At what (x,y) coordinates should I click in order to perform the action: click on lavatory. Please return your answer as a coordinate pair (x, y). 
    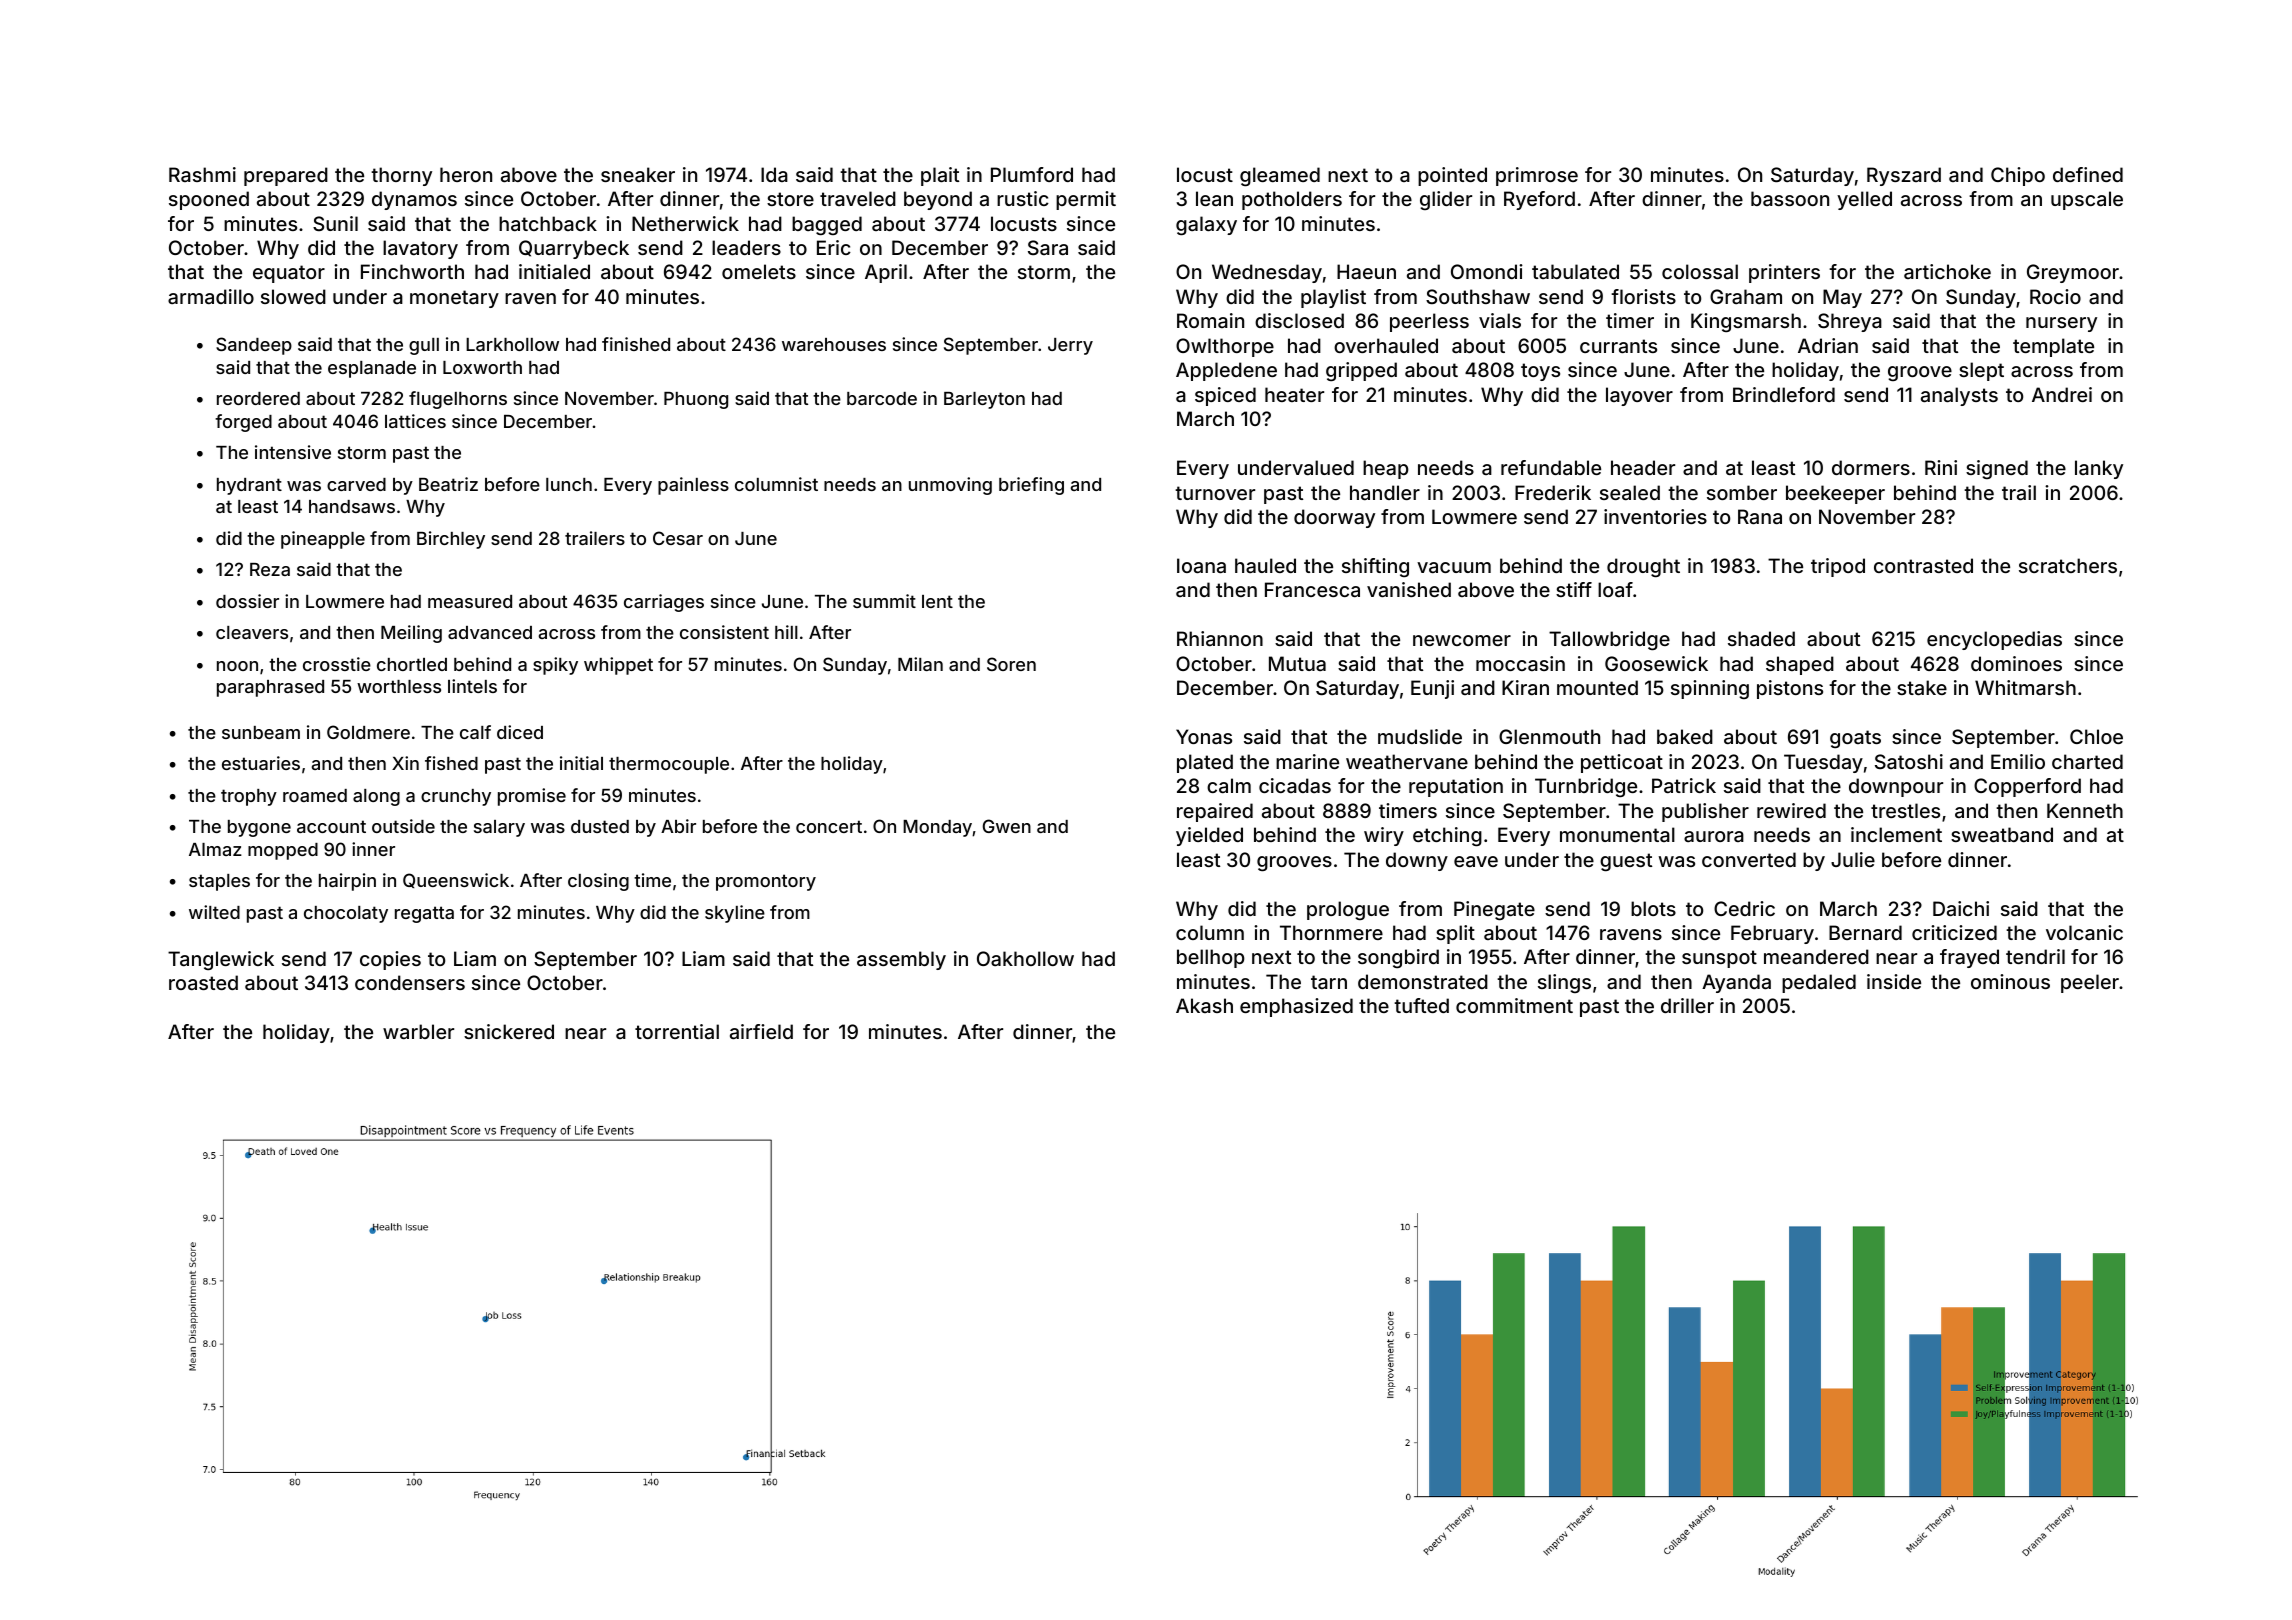
    Looking at the image, I should click on (420, 249).
